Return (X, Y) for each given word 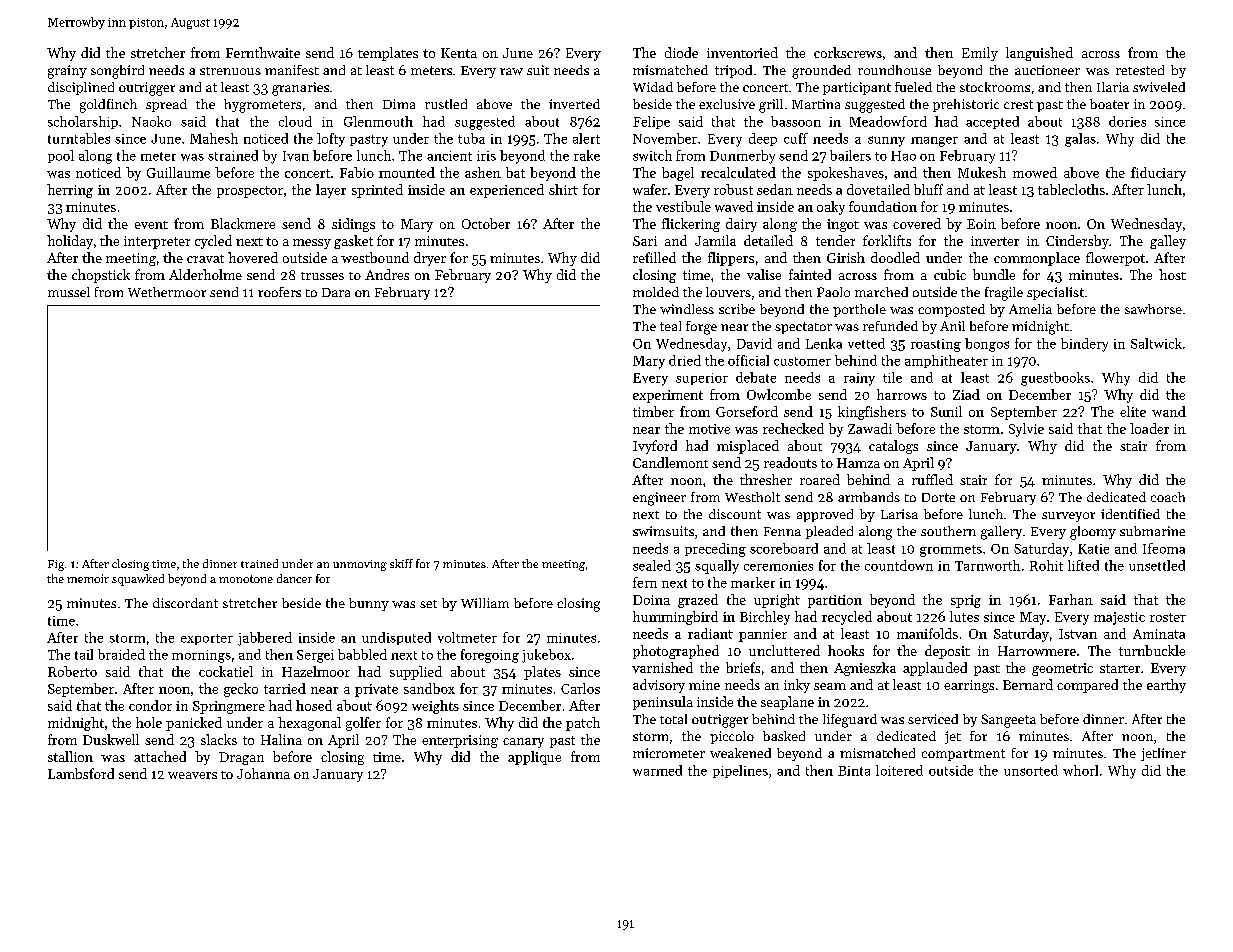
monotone (246, 579)
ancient (449, 156)
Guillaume (178, 172)
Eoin (981, 224)
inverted (574, 104)
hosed (314, 705)
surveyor (1068, 517)
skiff (401, 563)
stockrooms (995, 87)
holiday (70, 242)
